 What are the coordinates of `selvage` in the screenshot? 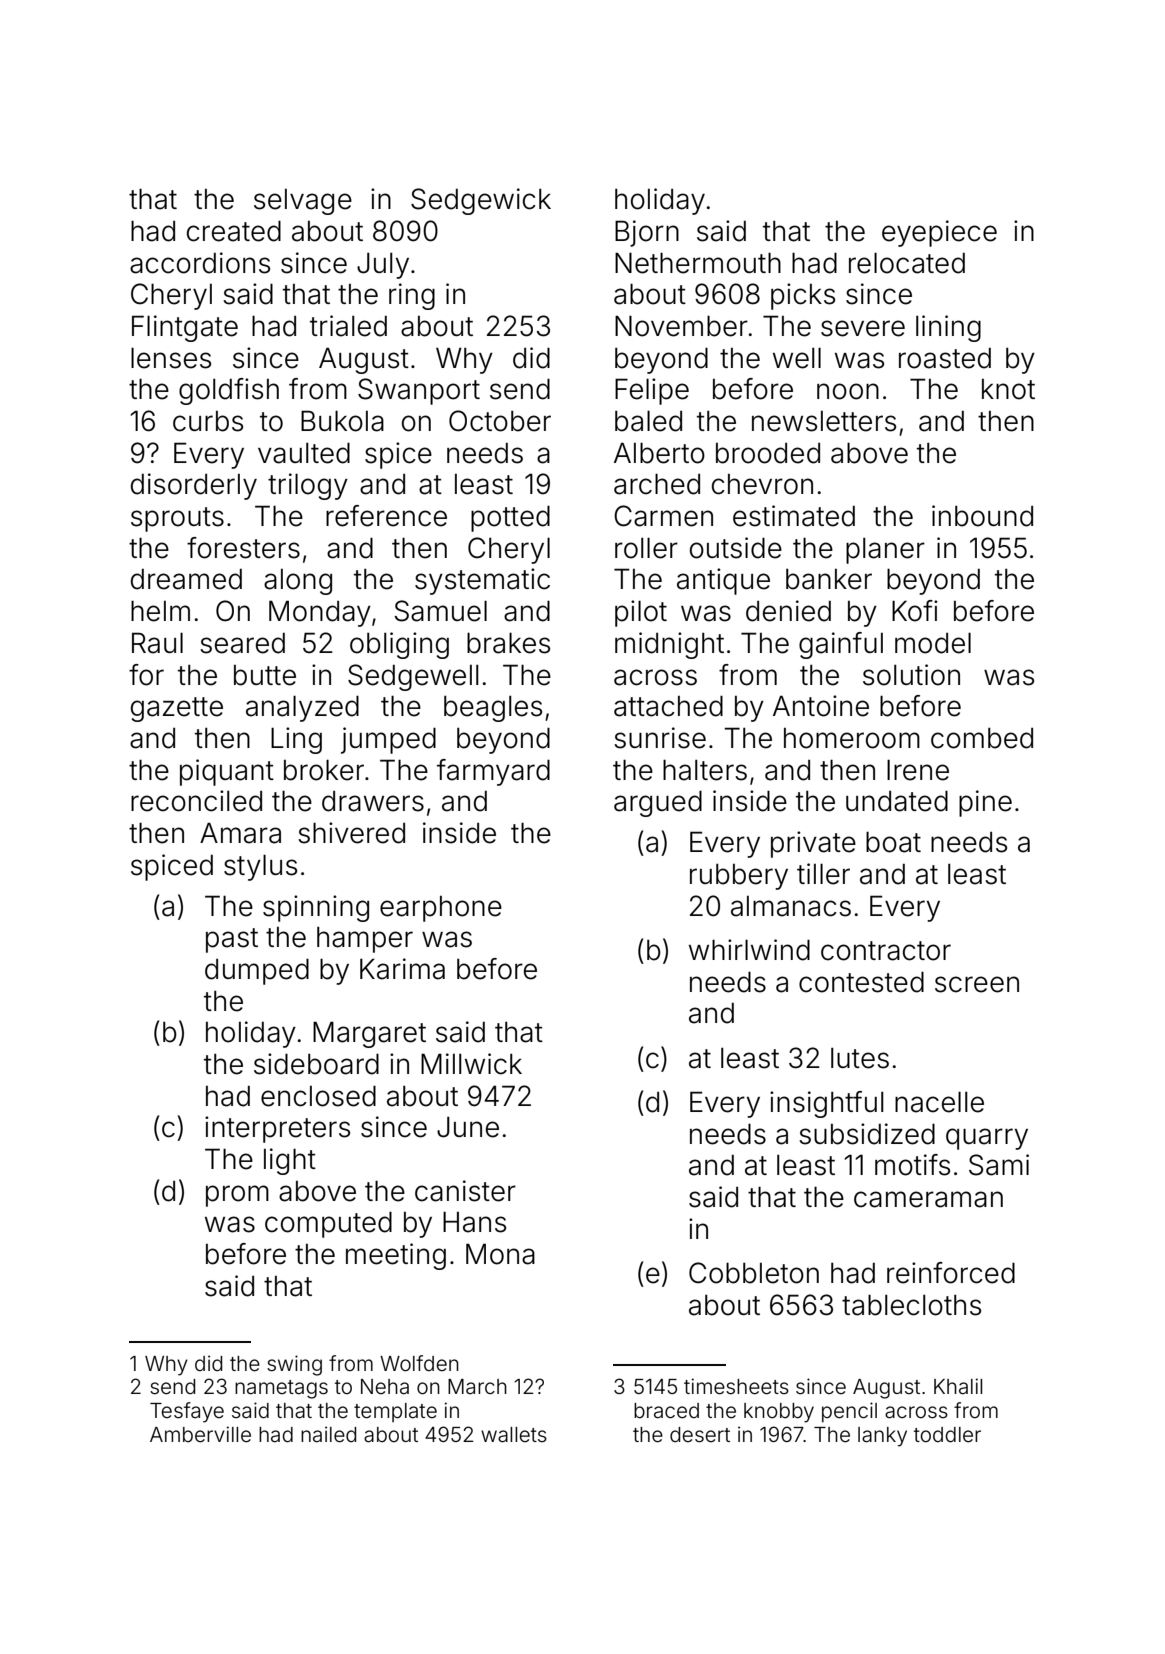 It's located at (303, 202).
